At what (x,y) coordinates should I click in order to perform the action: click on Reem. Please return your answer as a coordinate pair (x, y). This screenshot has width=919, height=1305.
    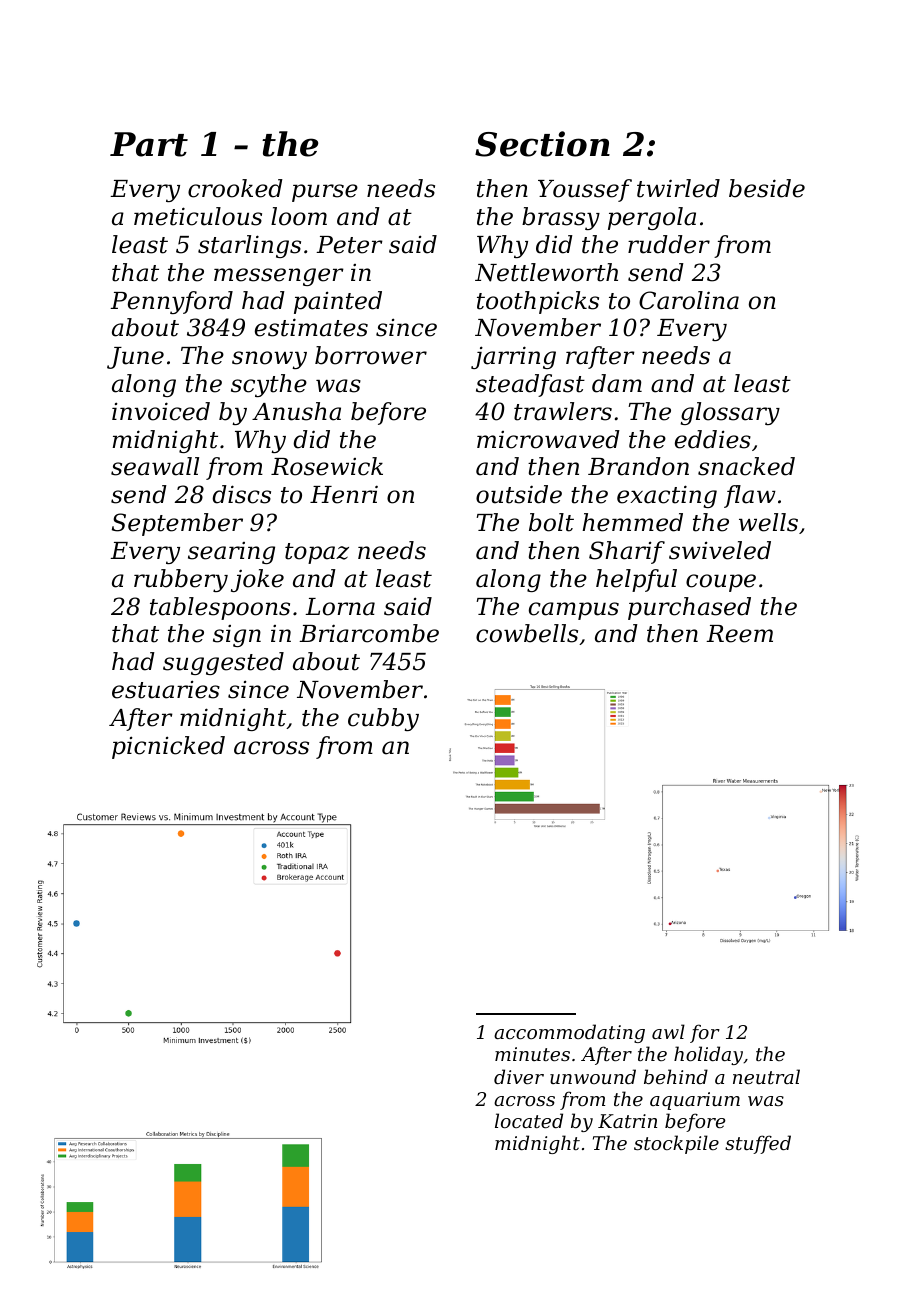
    Looking at the image, I should click on (739, 634).
